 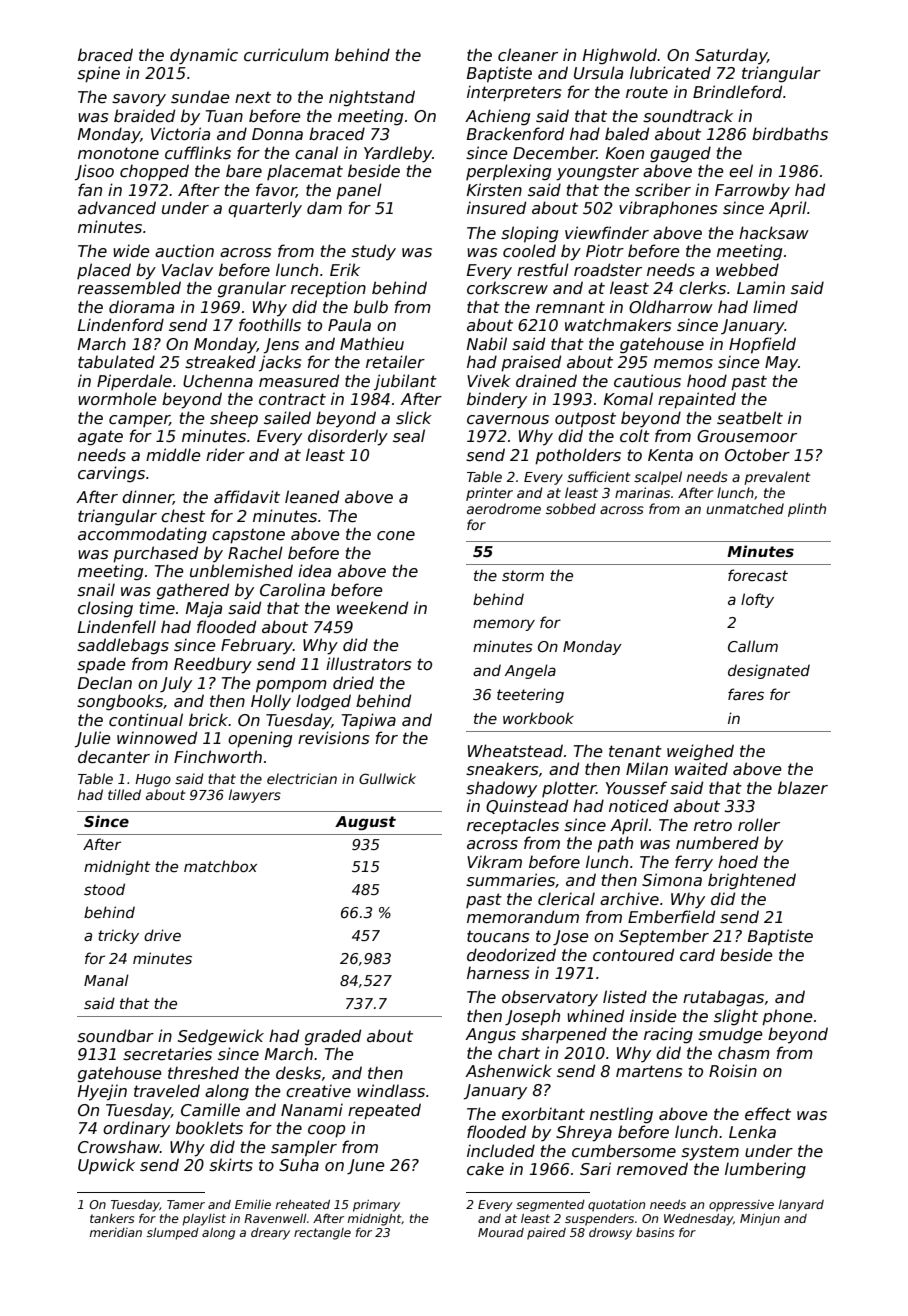 I want to click on memory, so click(x=504, y=625).
